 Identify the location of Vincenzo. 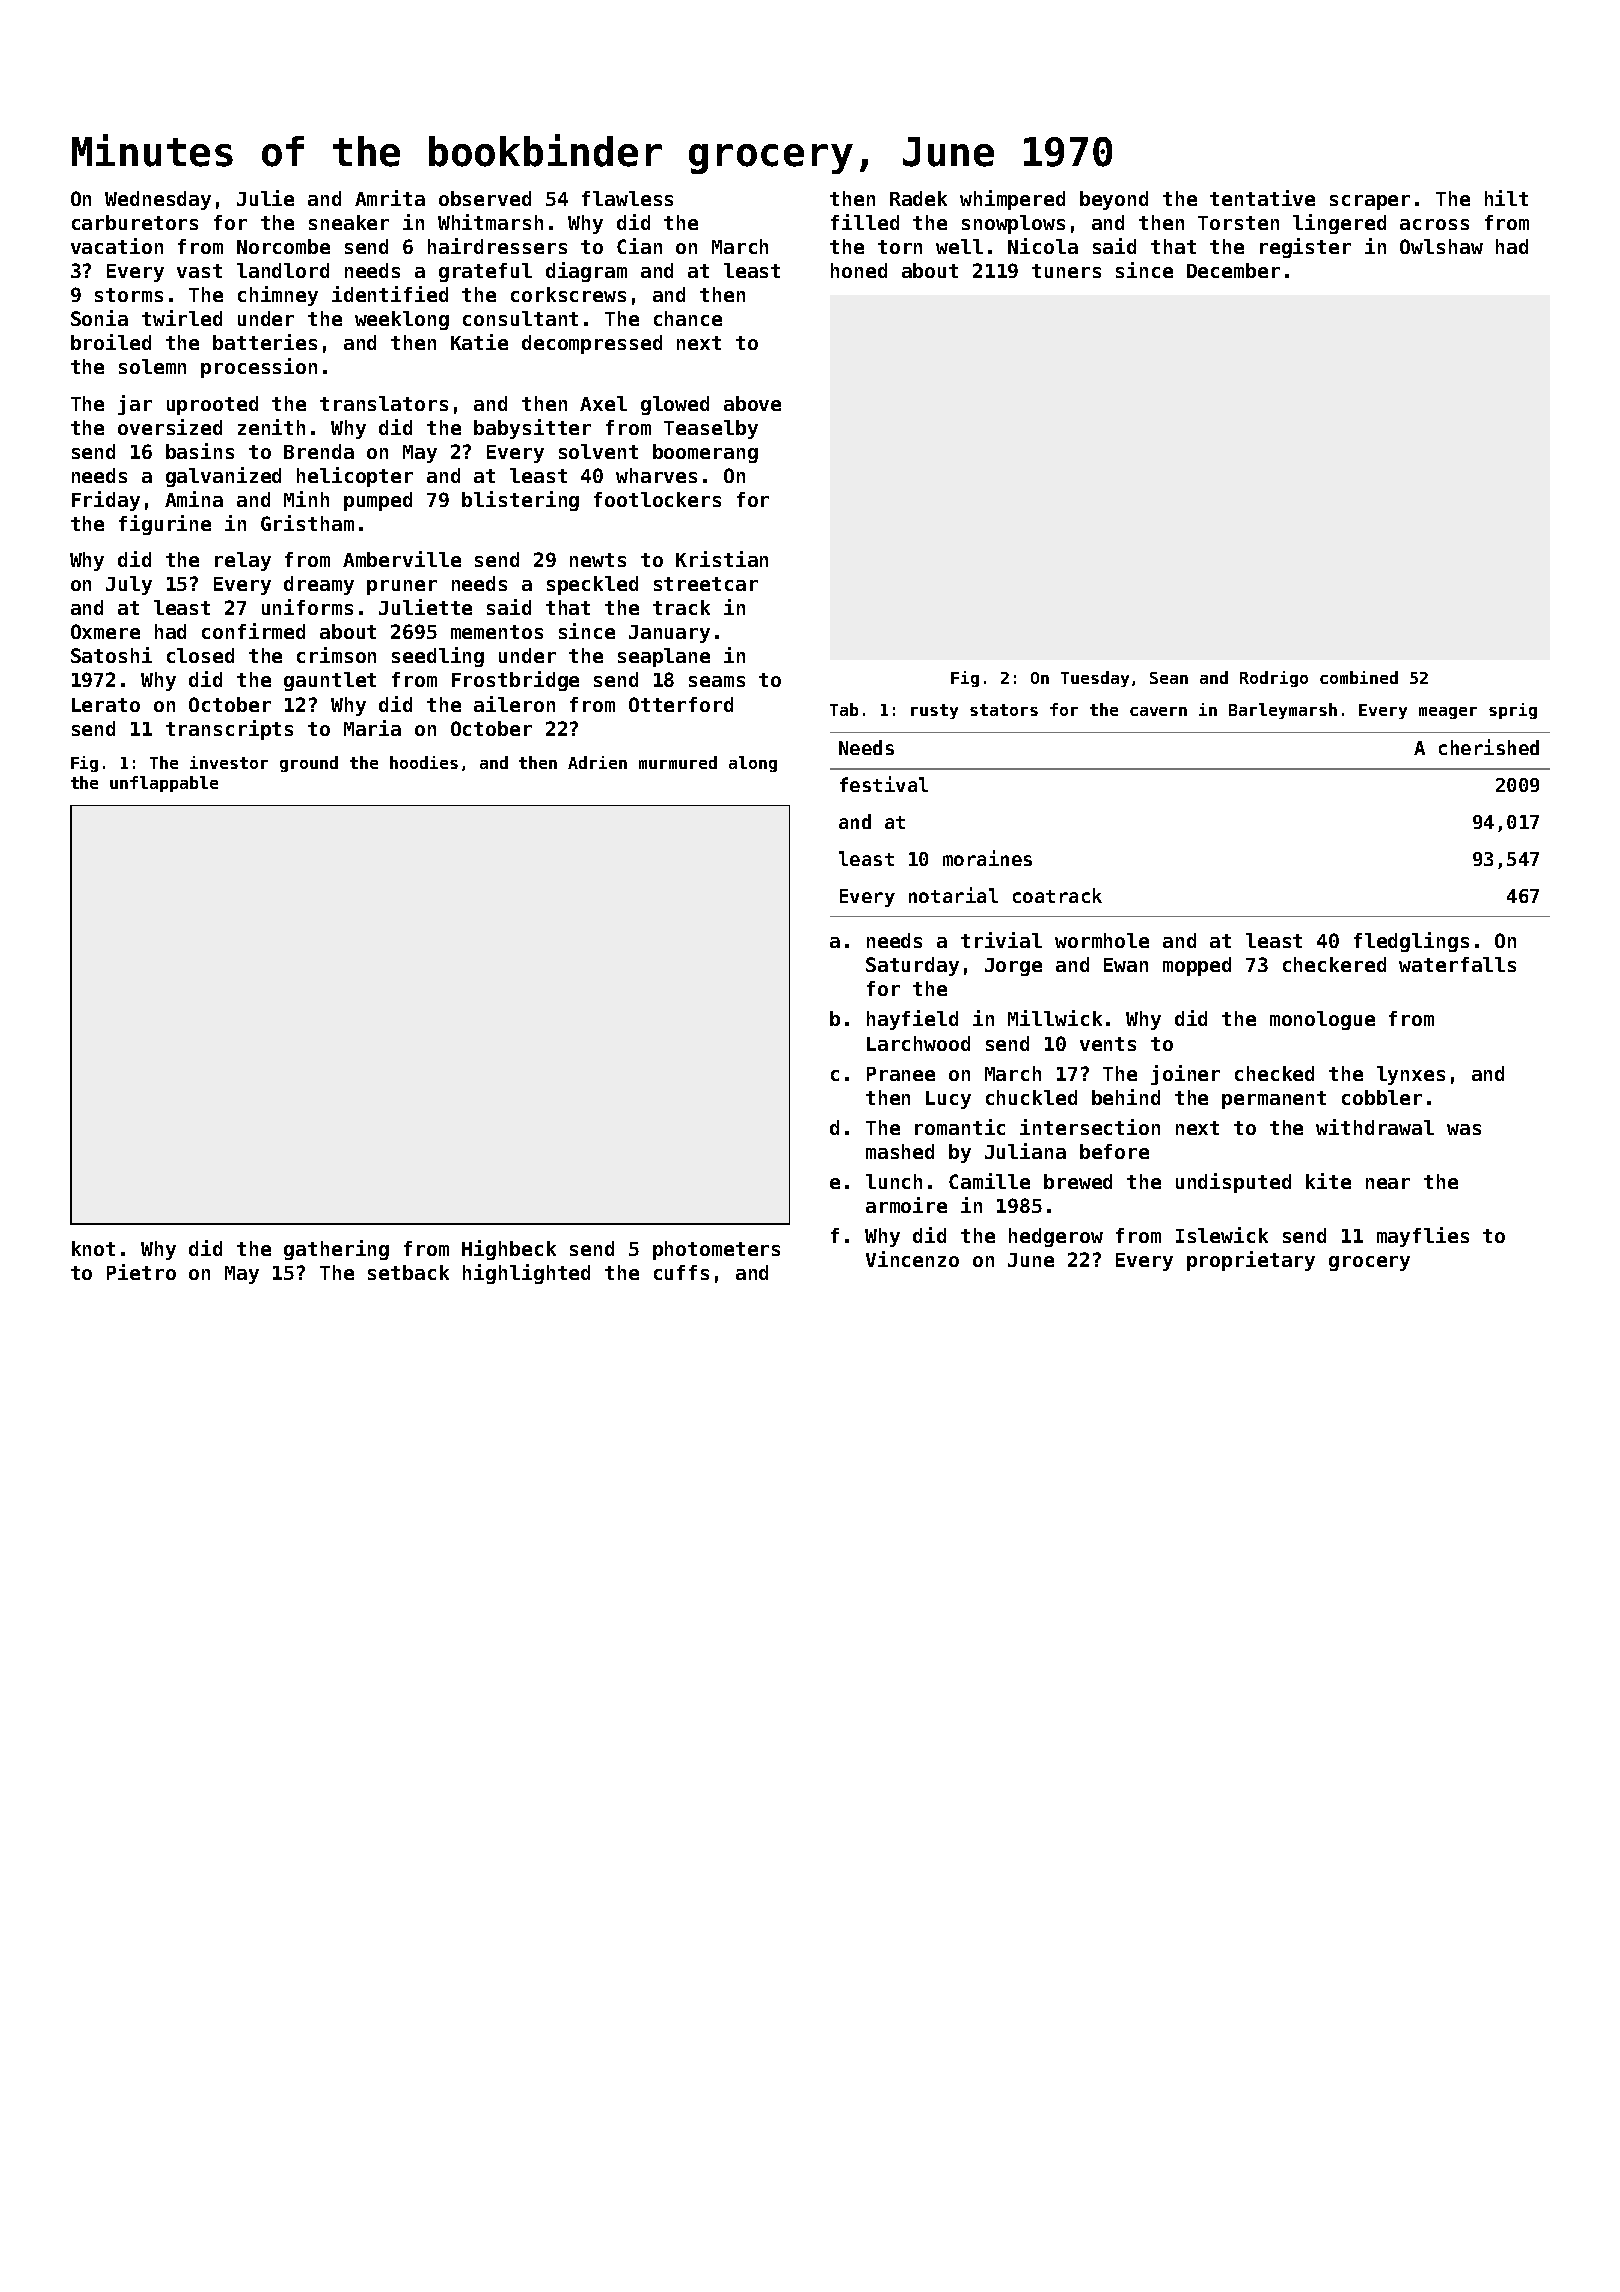
(912, 1259).
